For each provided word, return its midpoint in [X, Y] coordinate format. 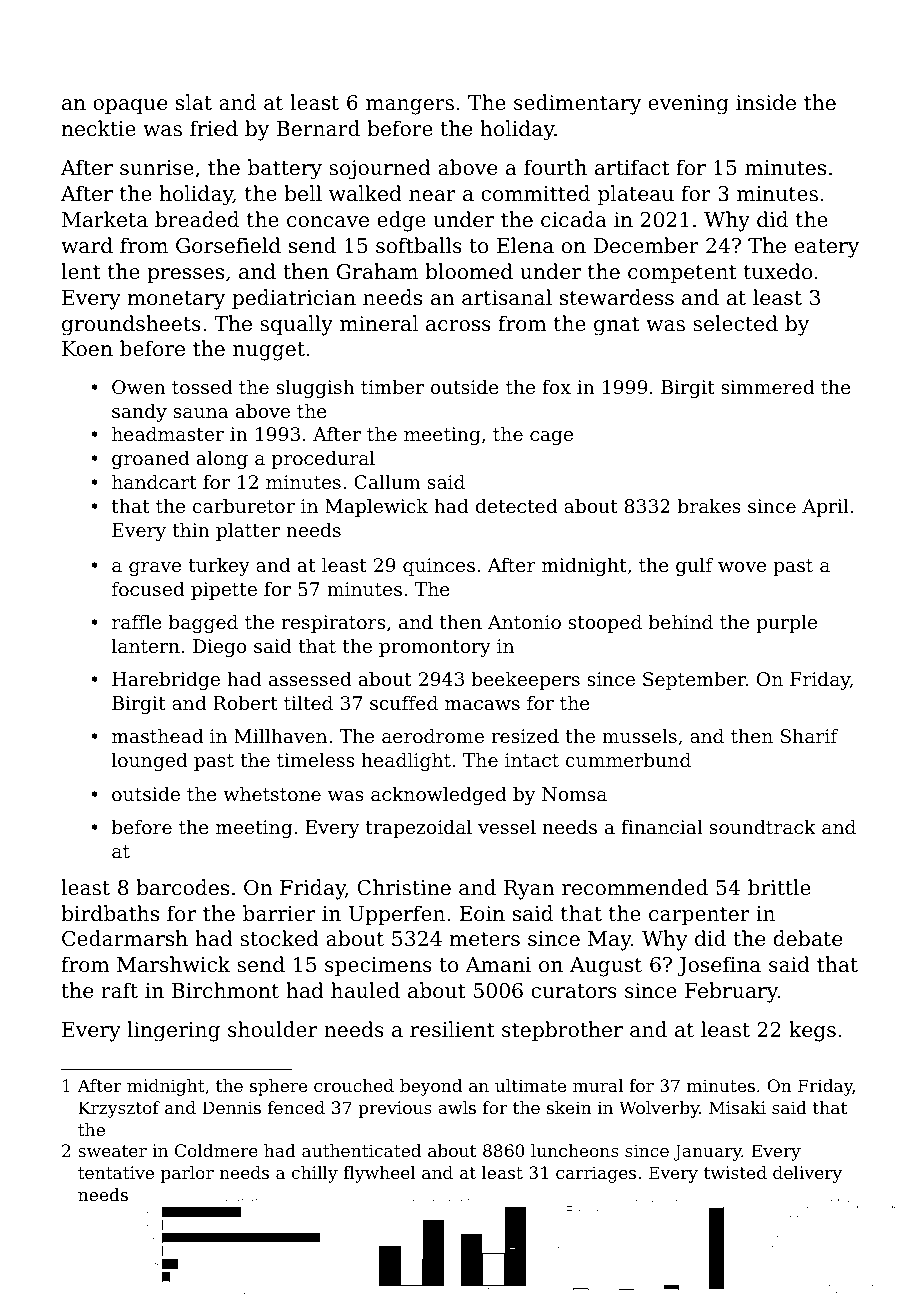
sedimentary [577, 104]
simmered [767, 386]
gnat [617, 326]
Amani [498, 964]
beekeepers [526, 680]
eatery [826, 248]
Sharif [810, 735]
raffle [137, 621]
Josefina [719, 966]
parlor [187, 1174]
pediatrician [294, 299]
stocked [279, 938]
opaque [130, 106]
